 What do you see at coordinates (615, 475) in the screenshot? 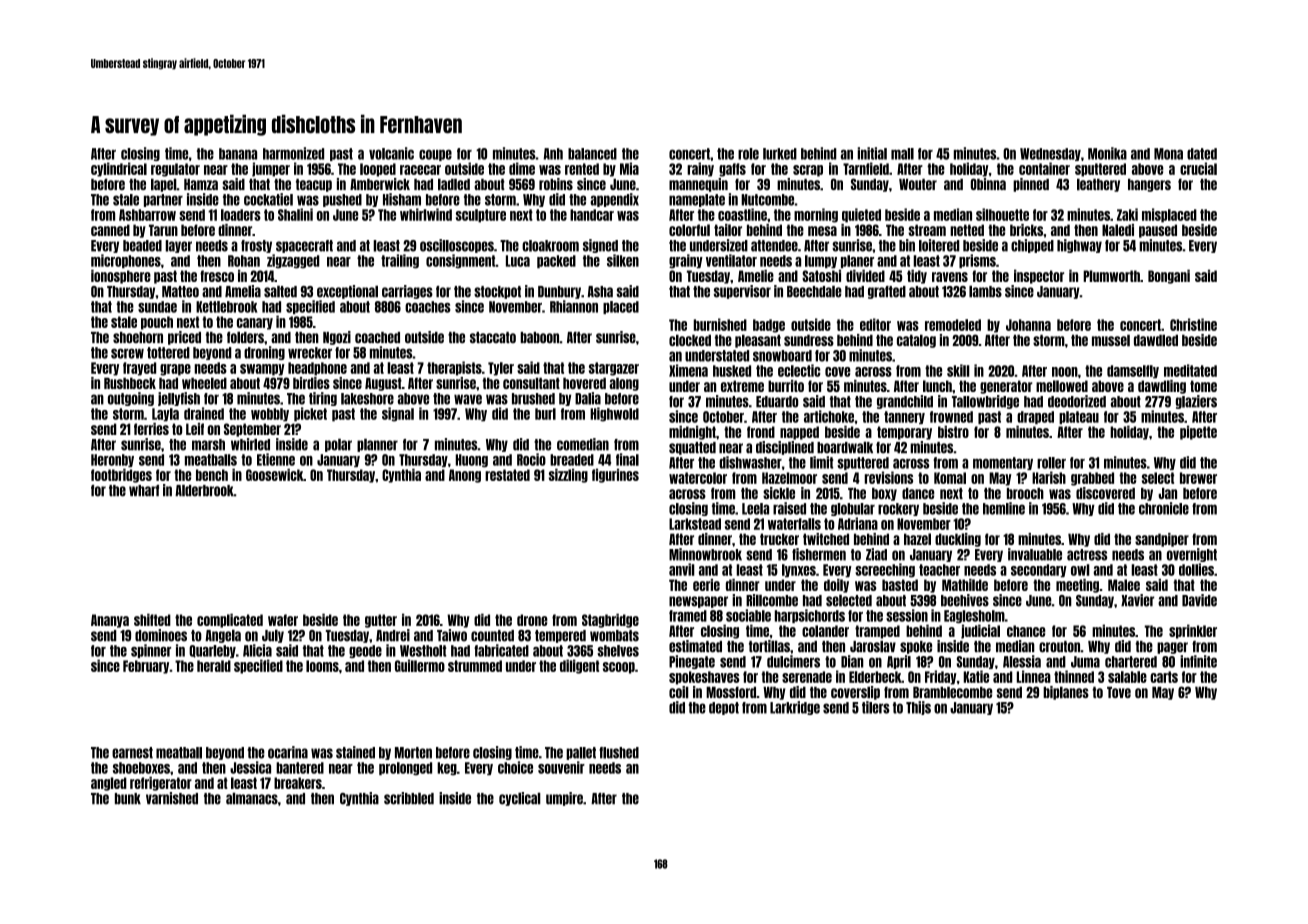
I see `figurines` at bounding box center [615, 475].
